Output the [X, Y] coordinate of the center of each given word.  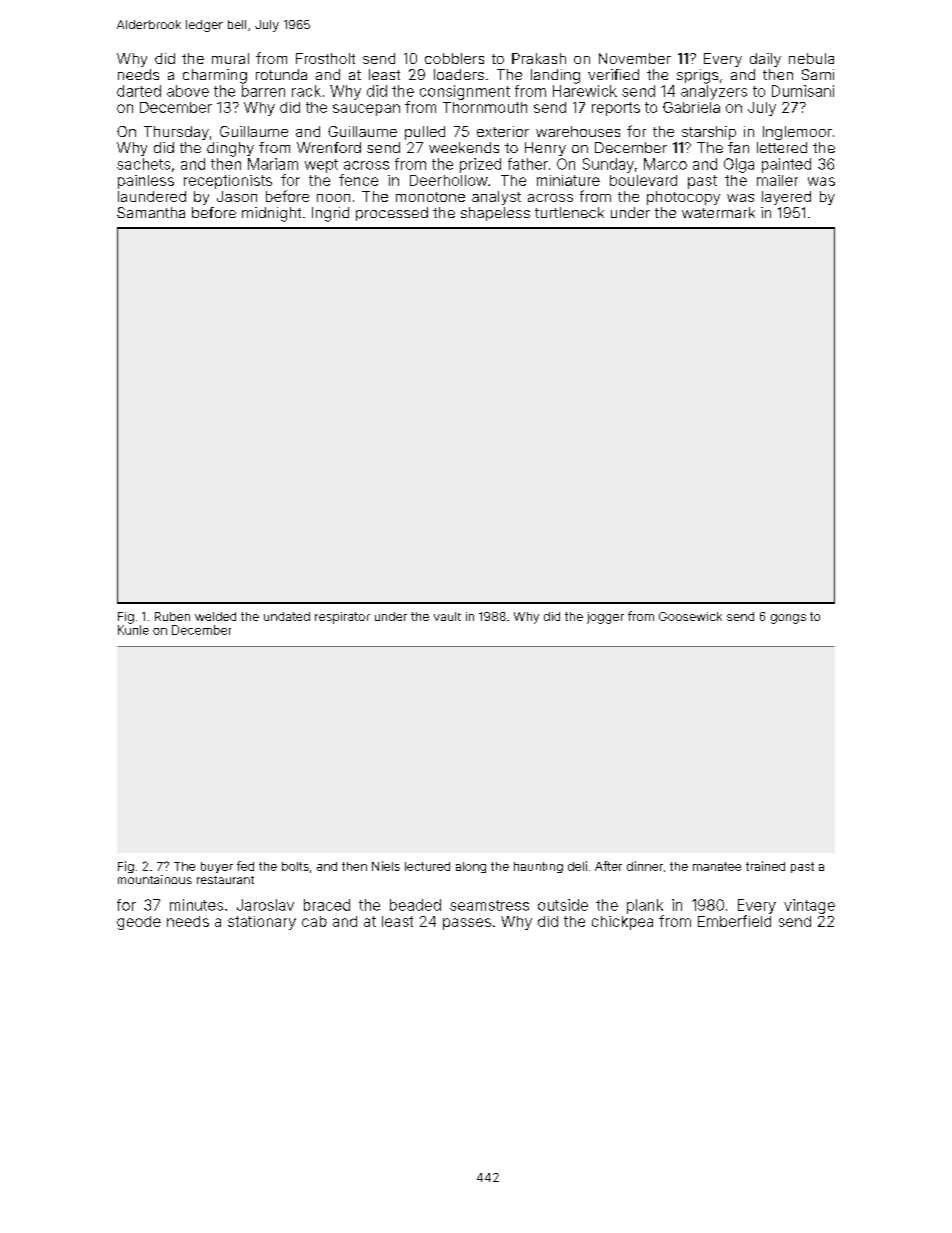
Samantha [151, 212]
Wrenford [329, 147]
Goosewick [690, 616]
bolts [295, 866]
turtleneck [569, 212]
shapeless [495, 214]
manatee [717, 866]
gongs [788, 619]
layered [786, 198]
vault [447, 616]
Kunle [133, 630]
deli [577, 866]
